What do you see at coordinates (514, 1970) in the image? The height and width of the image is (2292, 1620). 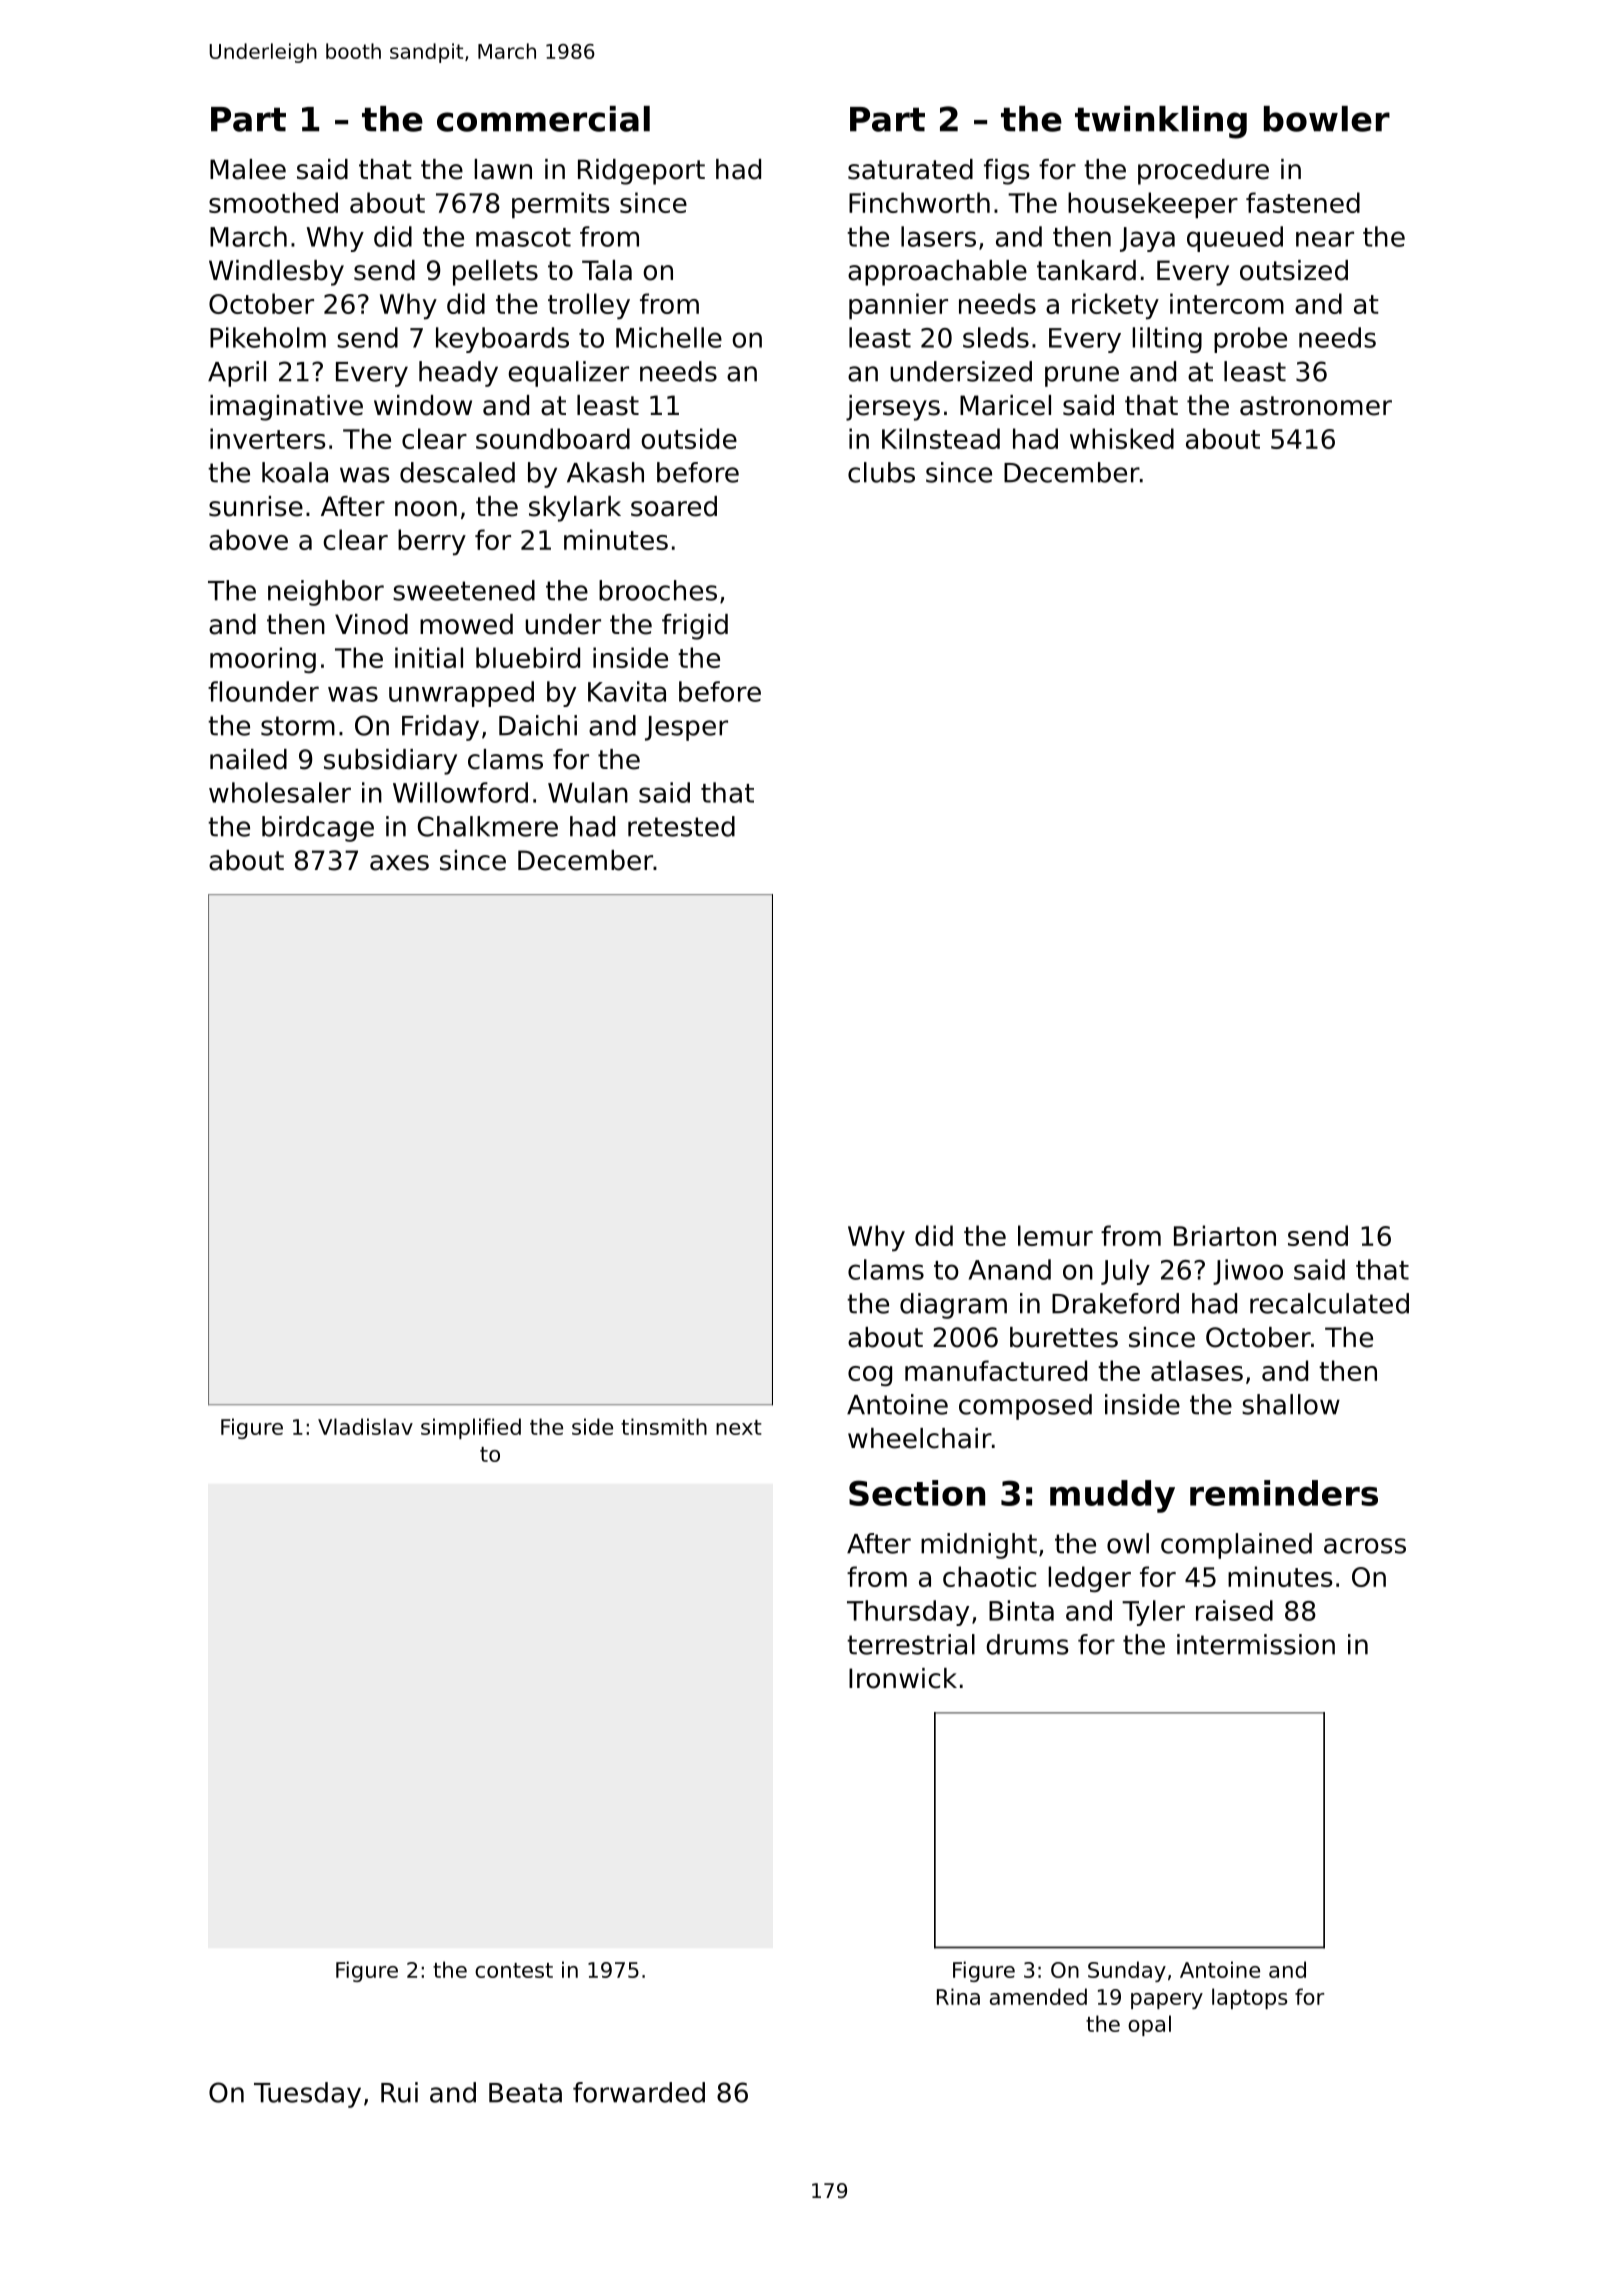 I see `contest` at bounding box center [514, 1970].
